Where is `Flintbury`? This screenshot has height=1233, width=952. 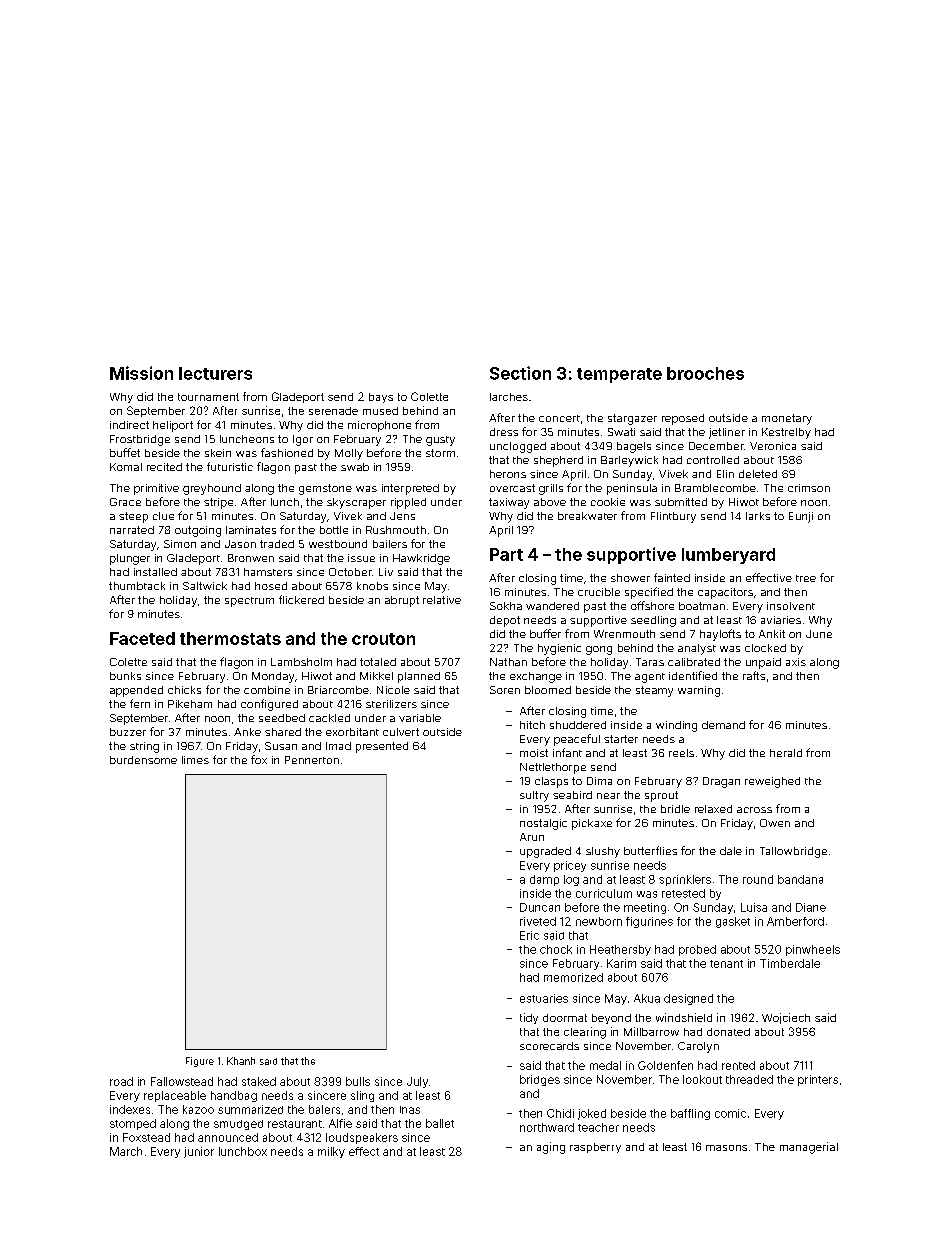
Flintbury is located at coordinates (673, 517).
